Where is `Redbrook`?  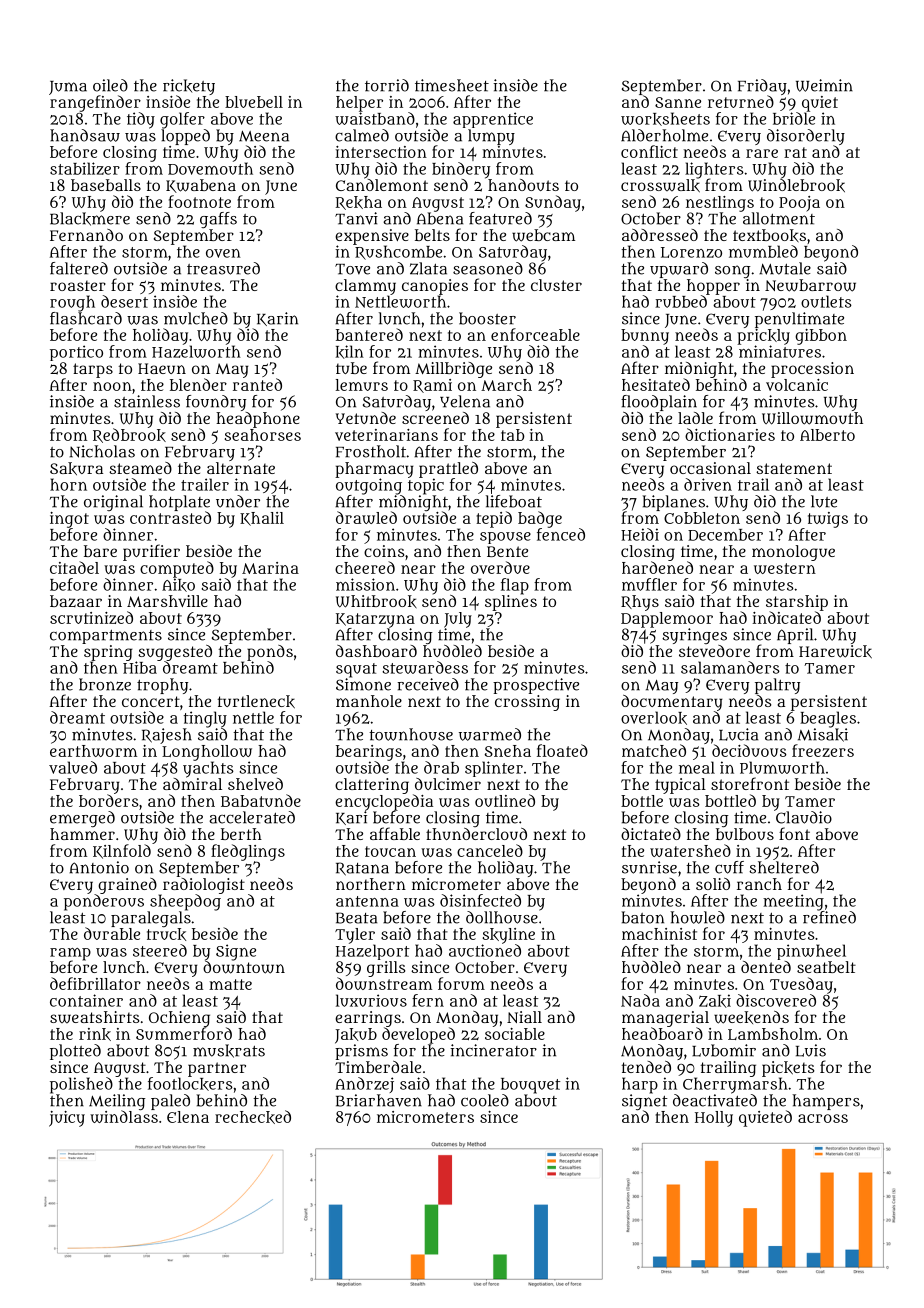
Redbrook is located at coordinates (129, 435).
